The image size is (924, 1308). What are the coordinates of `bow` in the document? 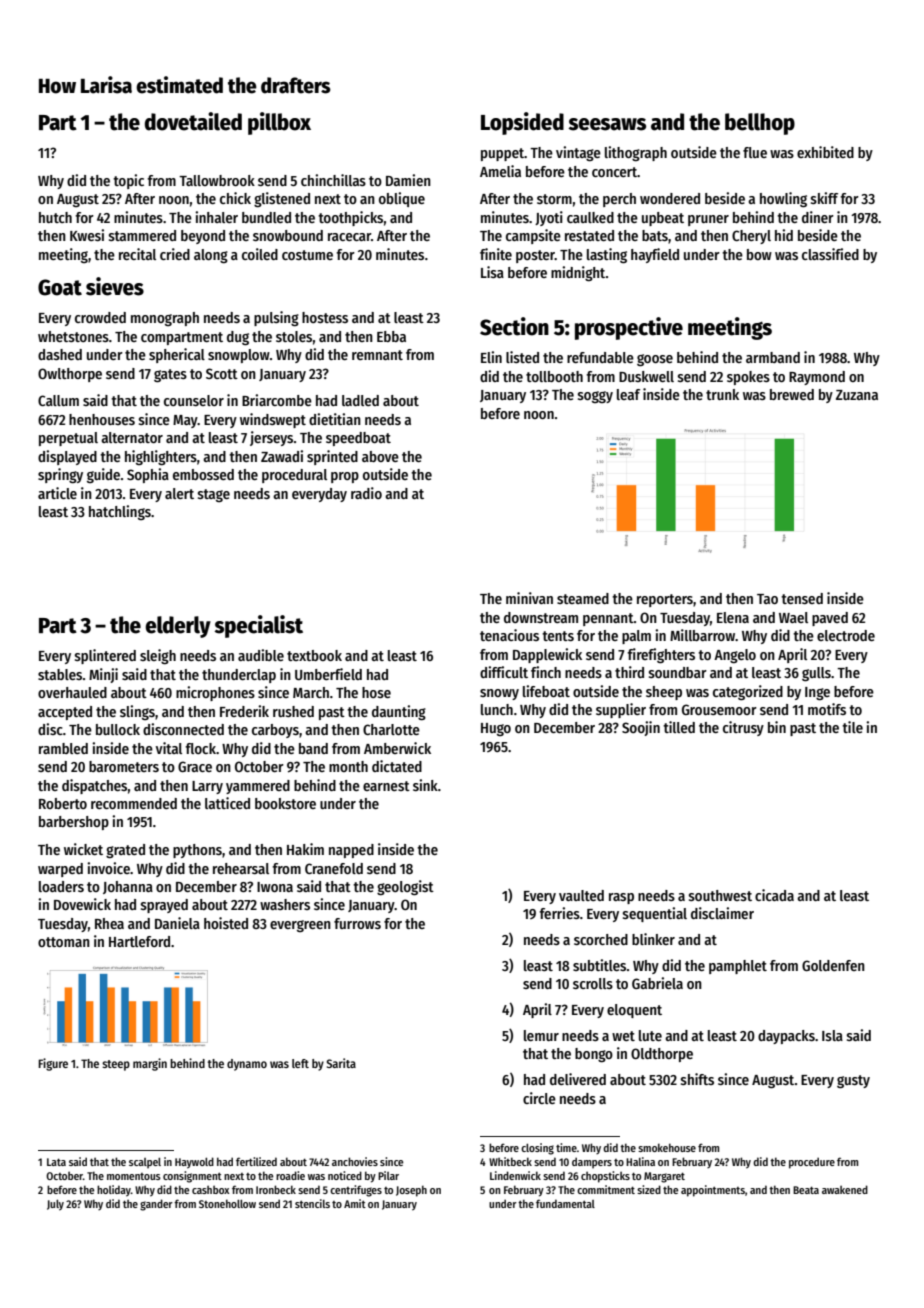 It's located at (759, 254).
